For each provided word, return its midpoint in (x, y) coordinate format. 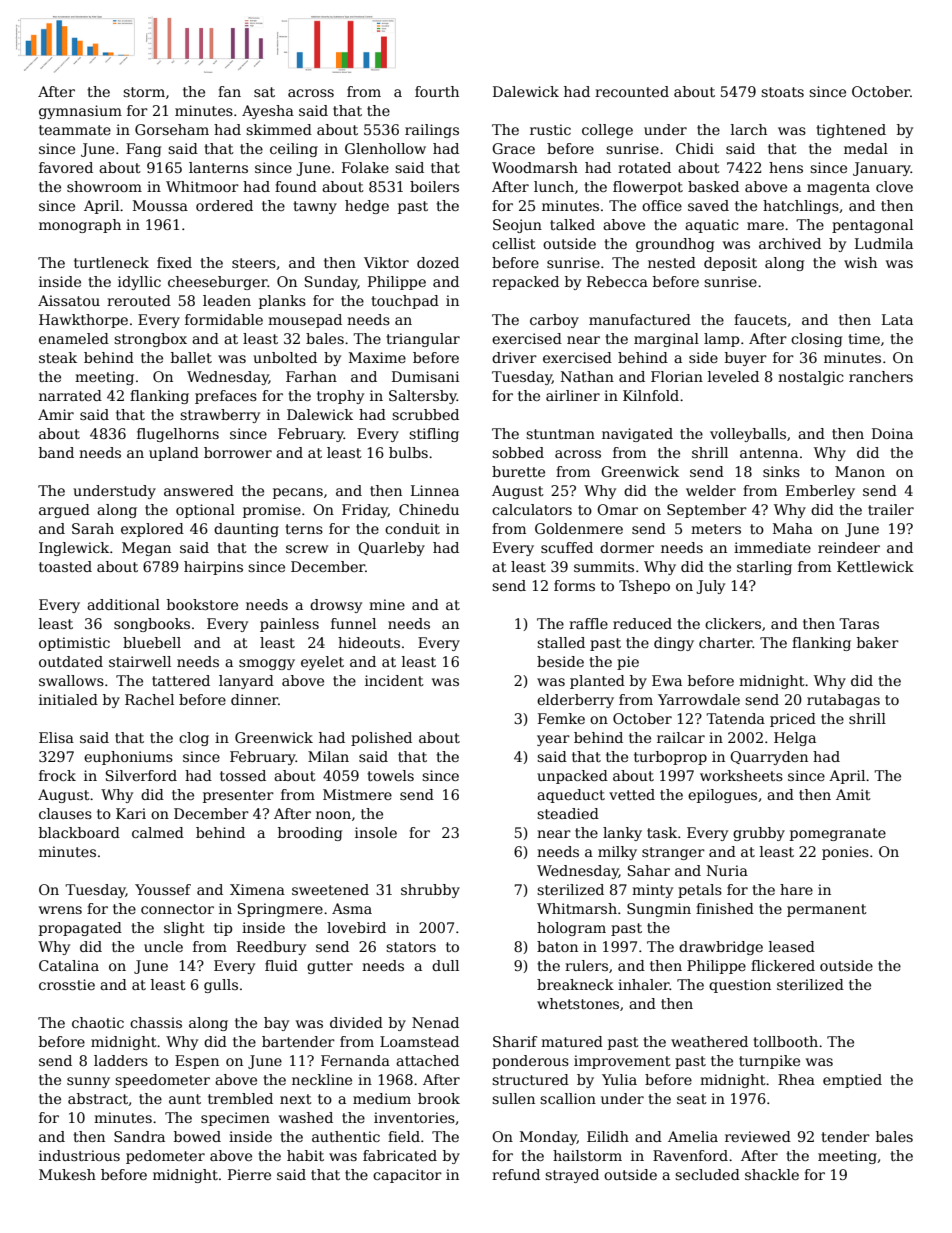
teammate (75, 130)
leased (792, 946)
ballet (191, 357)
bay (276, 1024)
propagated (80, 929)
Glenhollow (385, 148)
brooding (310, 834)
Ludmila (884, 243)
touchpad (405, 302)
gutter (330, 967)
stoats (782, 92)
